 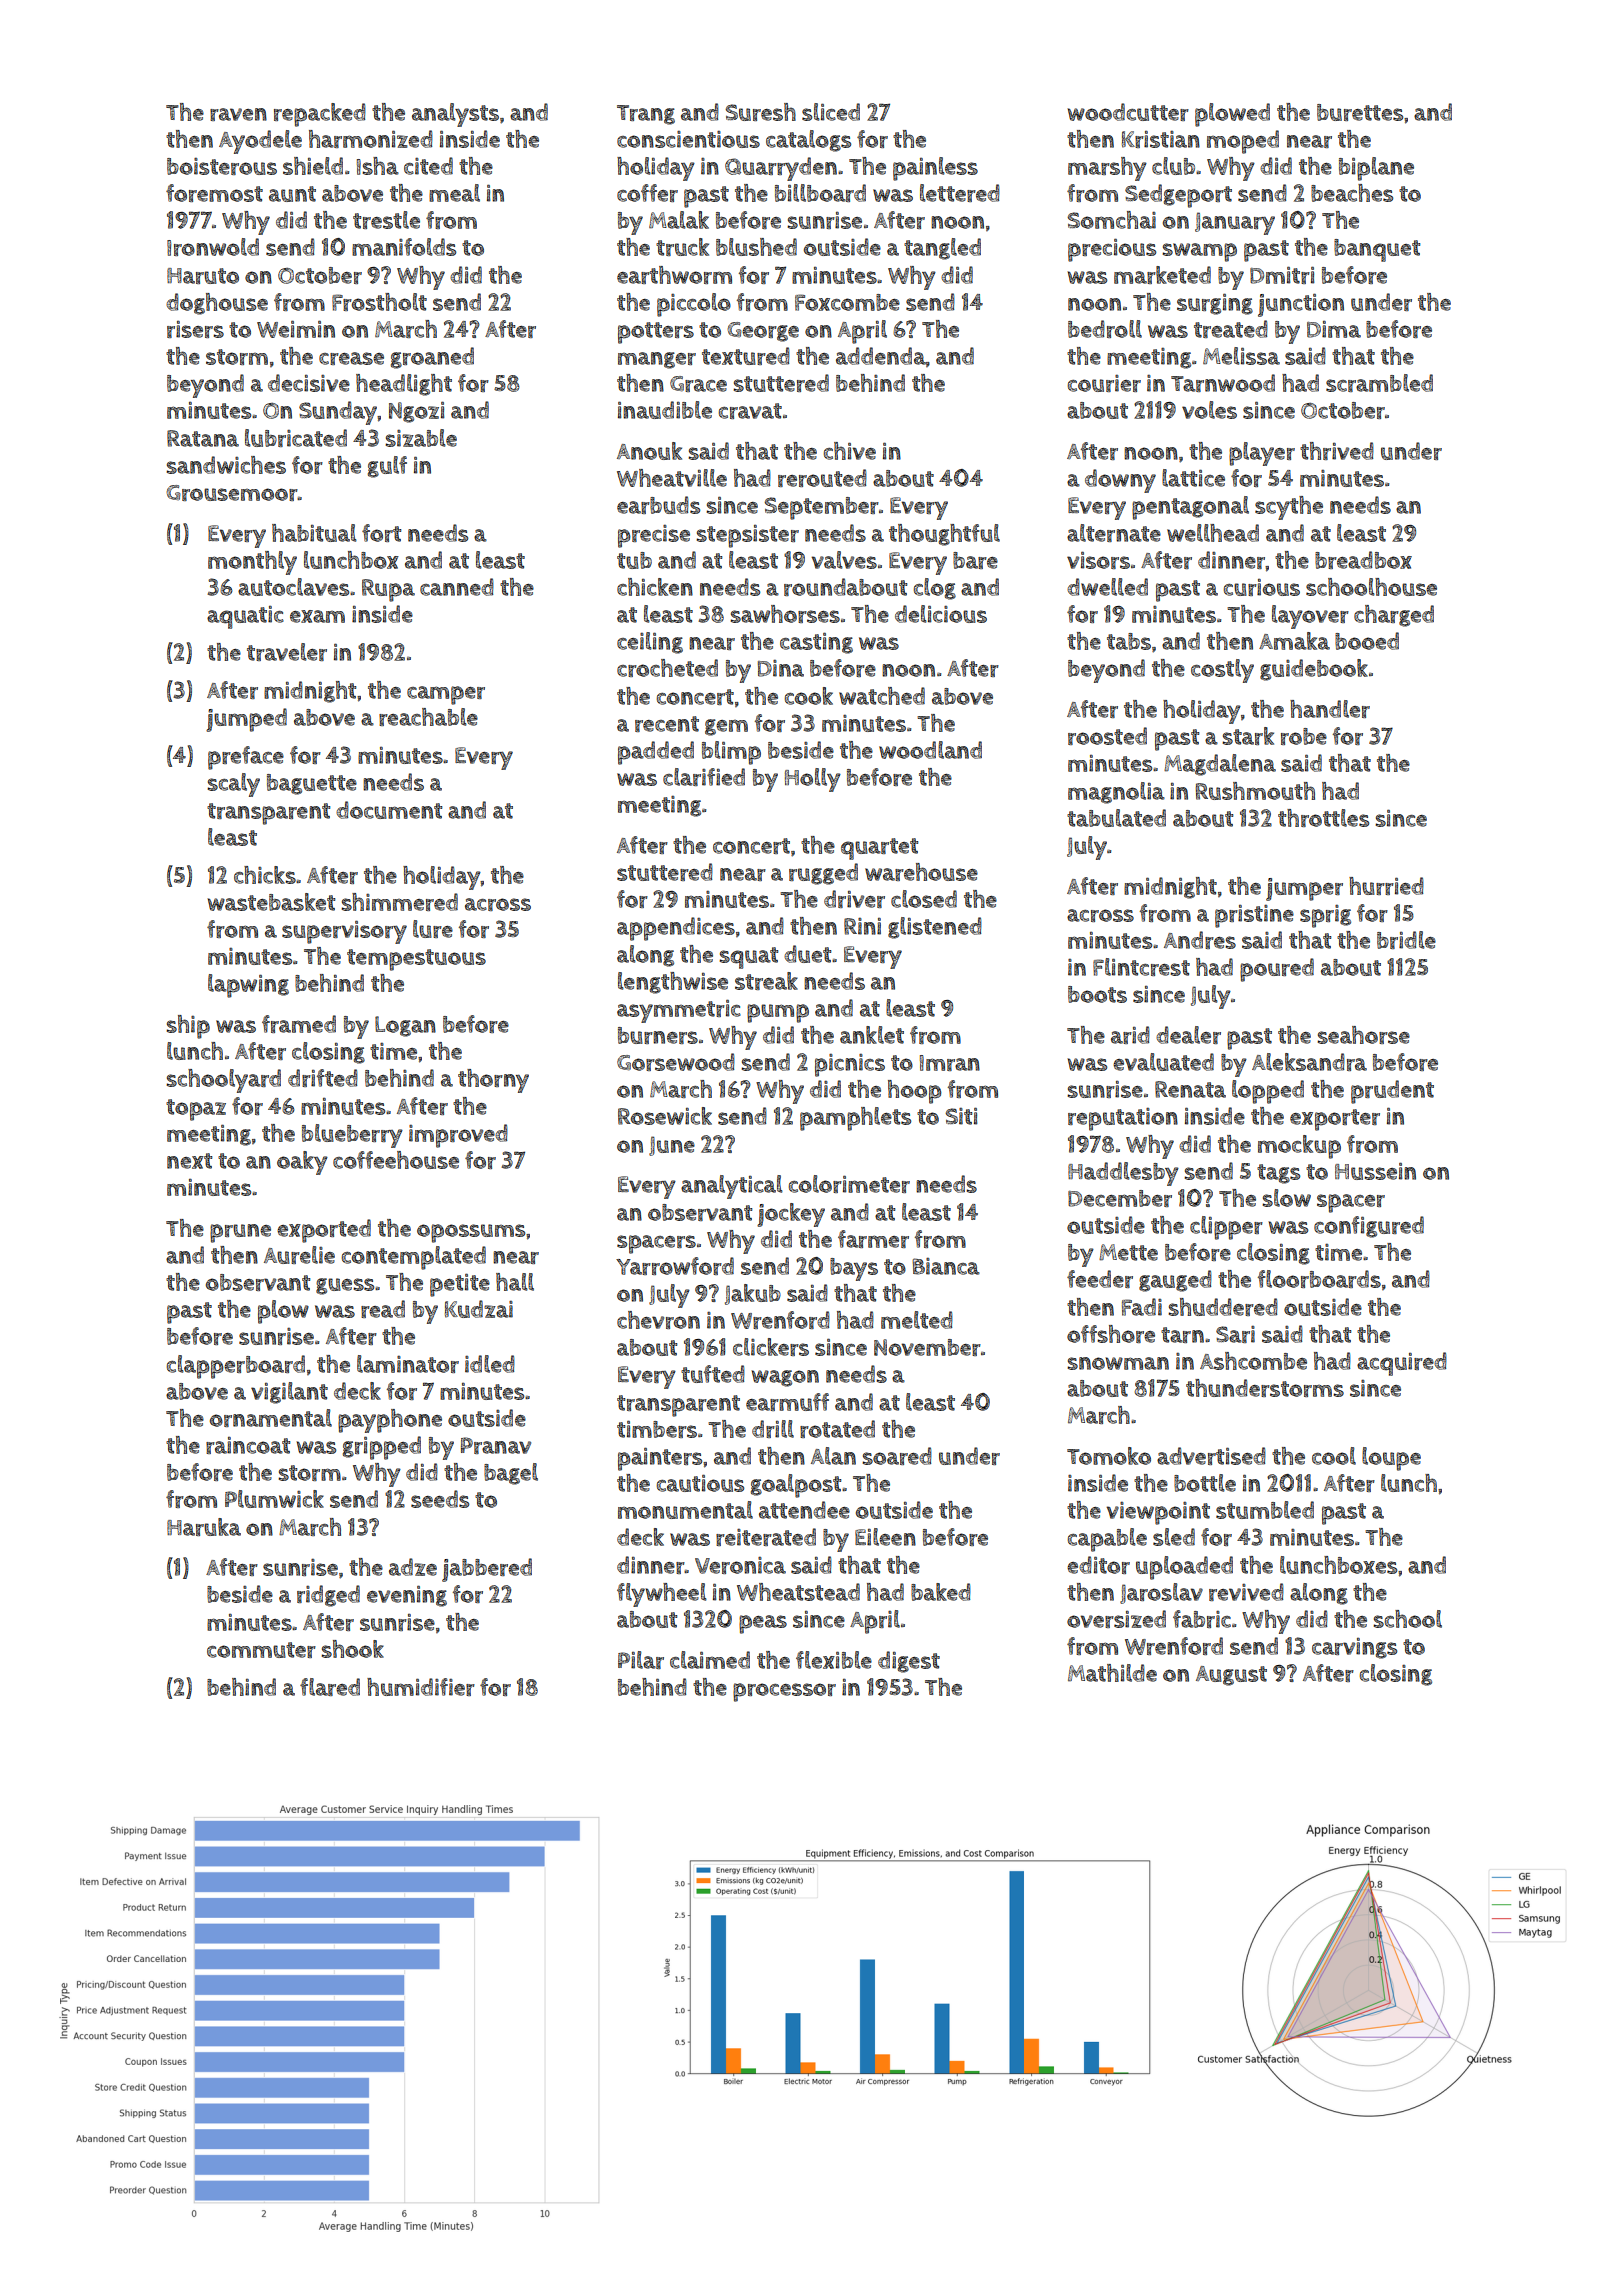 I want to click on lapwing, so click(x=248, y=986).
